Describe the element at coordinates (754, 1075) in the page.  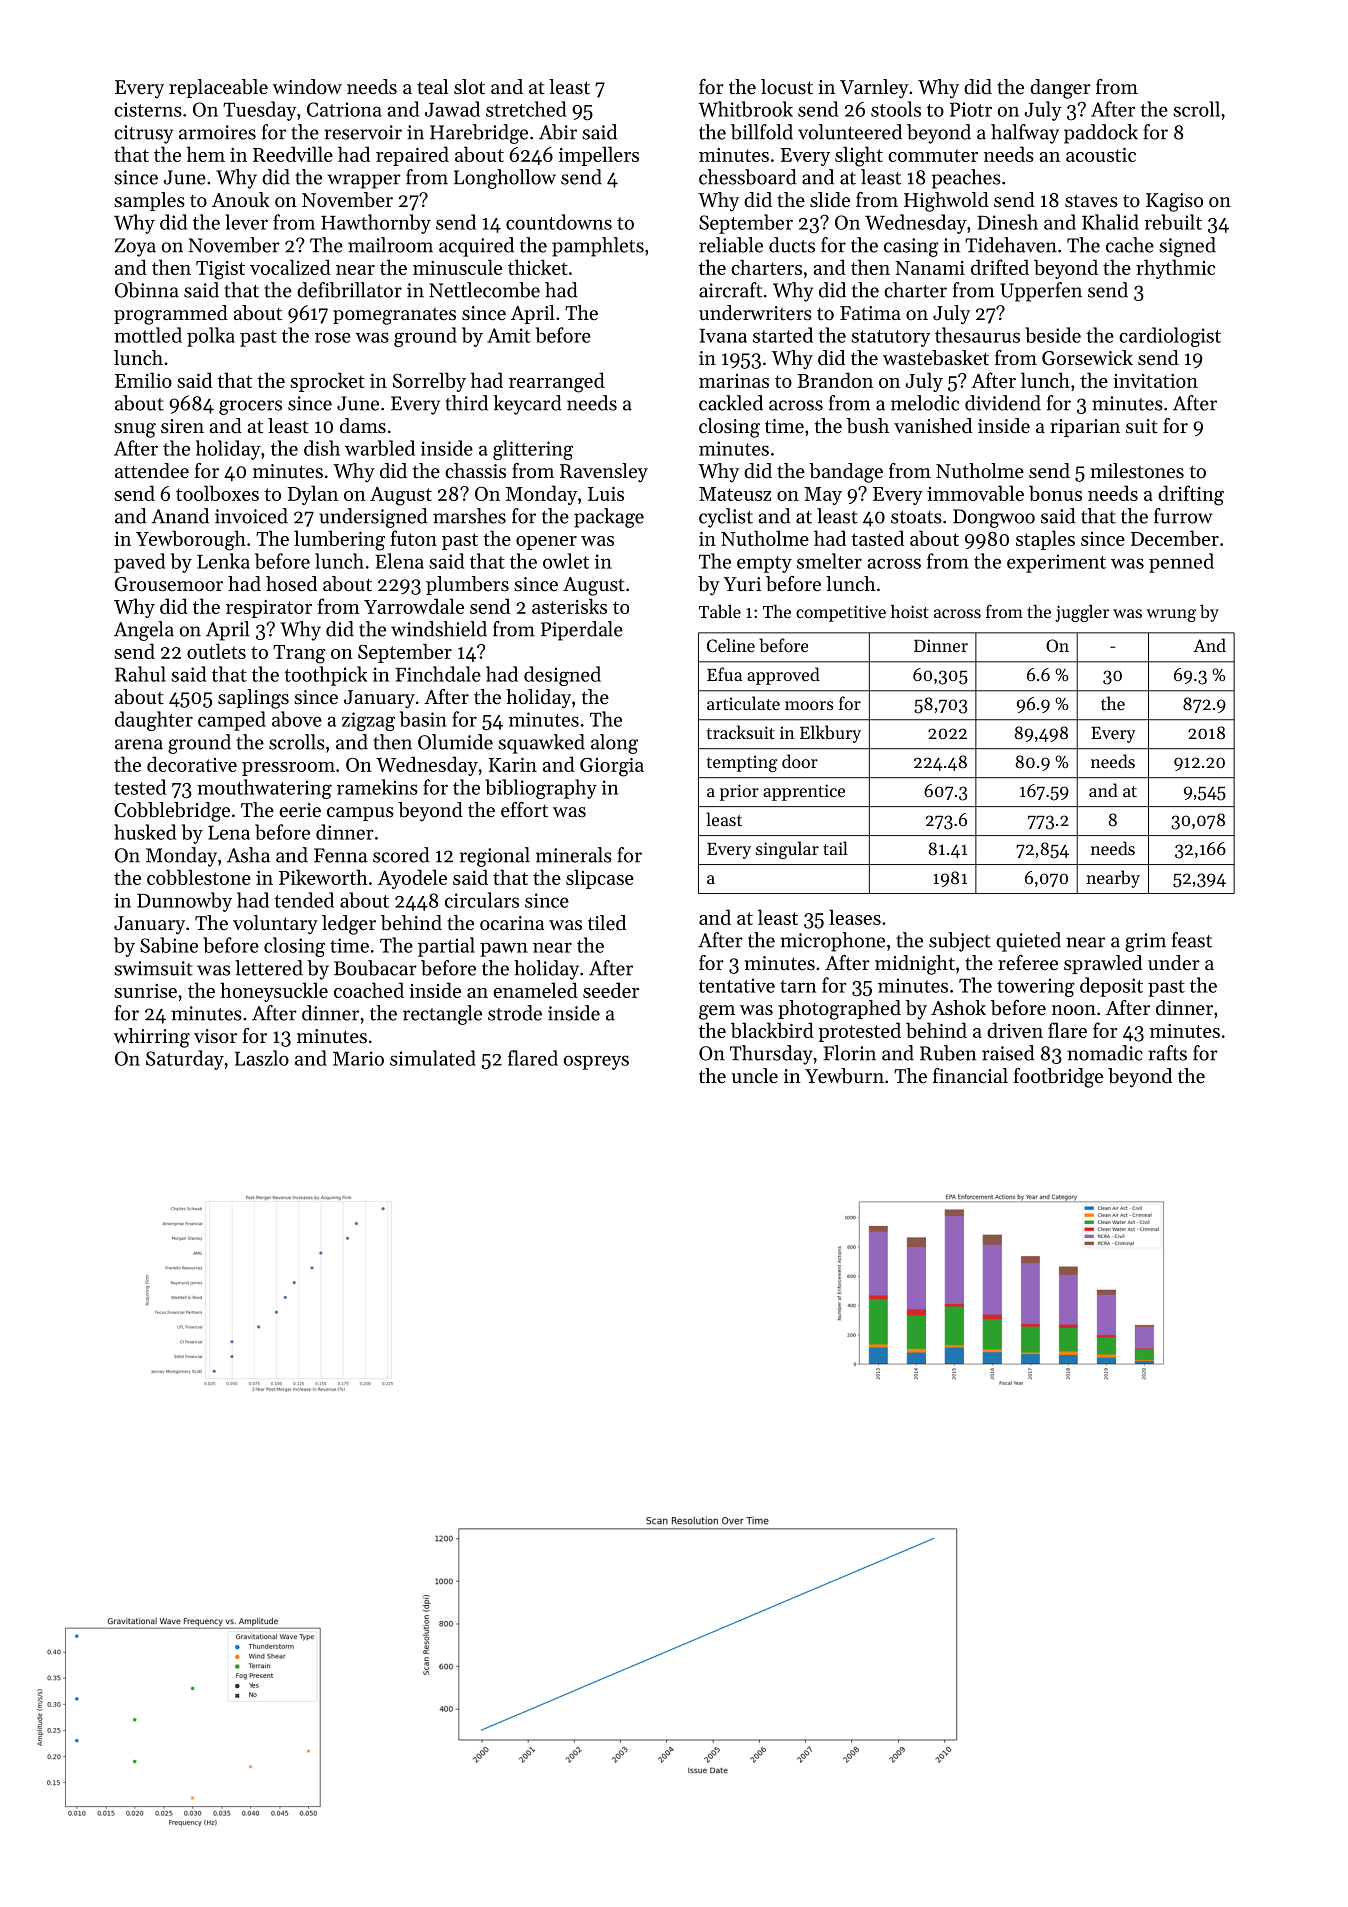
I see `uncle` at that location.
